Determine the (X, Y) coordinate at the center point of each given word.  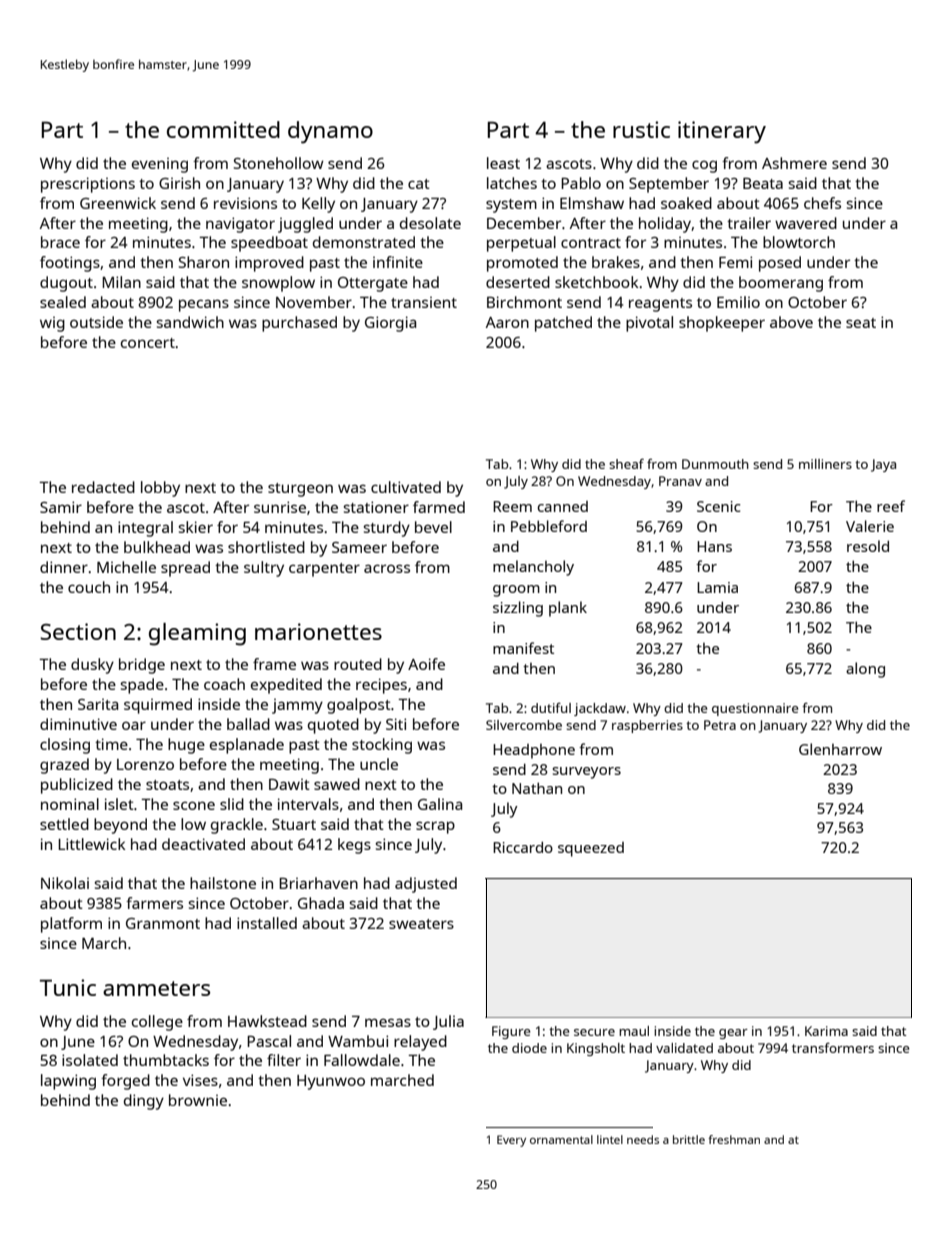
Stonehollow (279, 163)
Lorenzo (145, 764)
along (865, 670)
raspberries (647, 726)
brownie (198, 1100)
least (503, 163)
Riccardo (523, 847)
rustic (641, 129)
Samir (61, 507)
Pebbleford (549, 526)
